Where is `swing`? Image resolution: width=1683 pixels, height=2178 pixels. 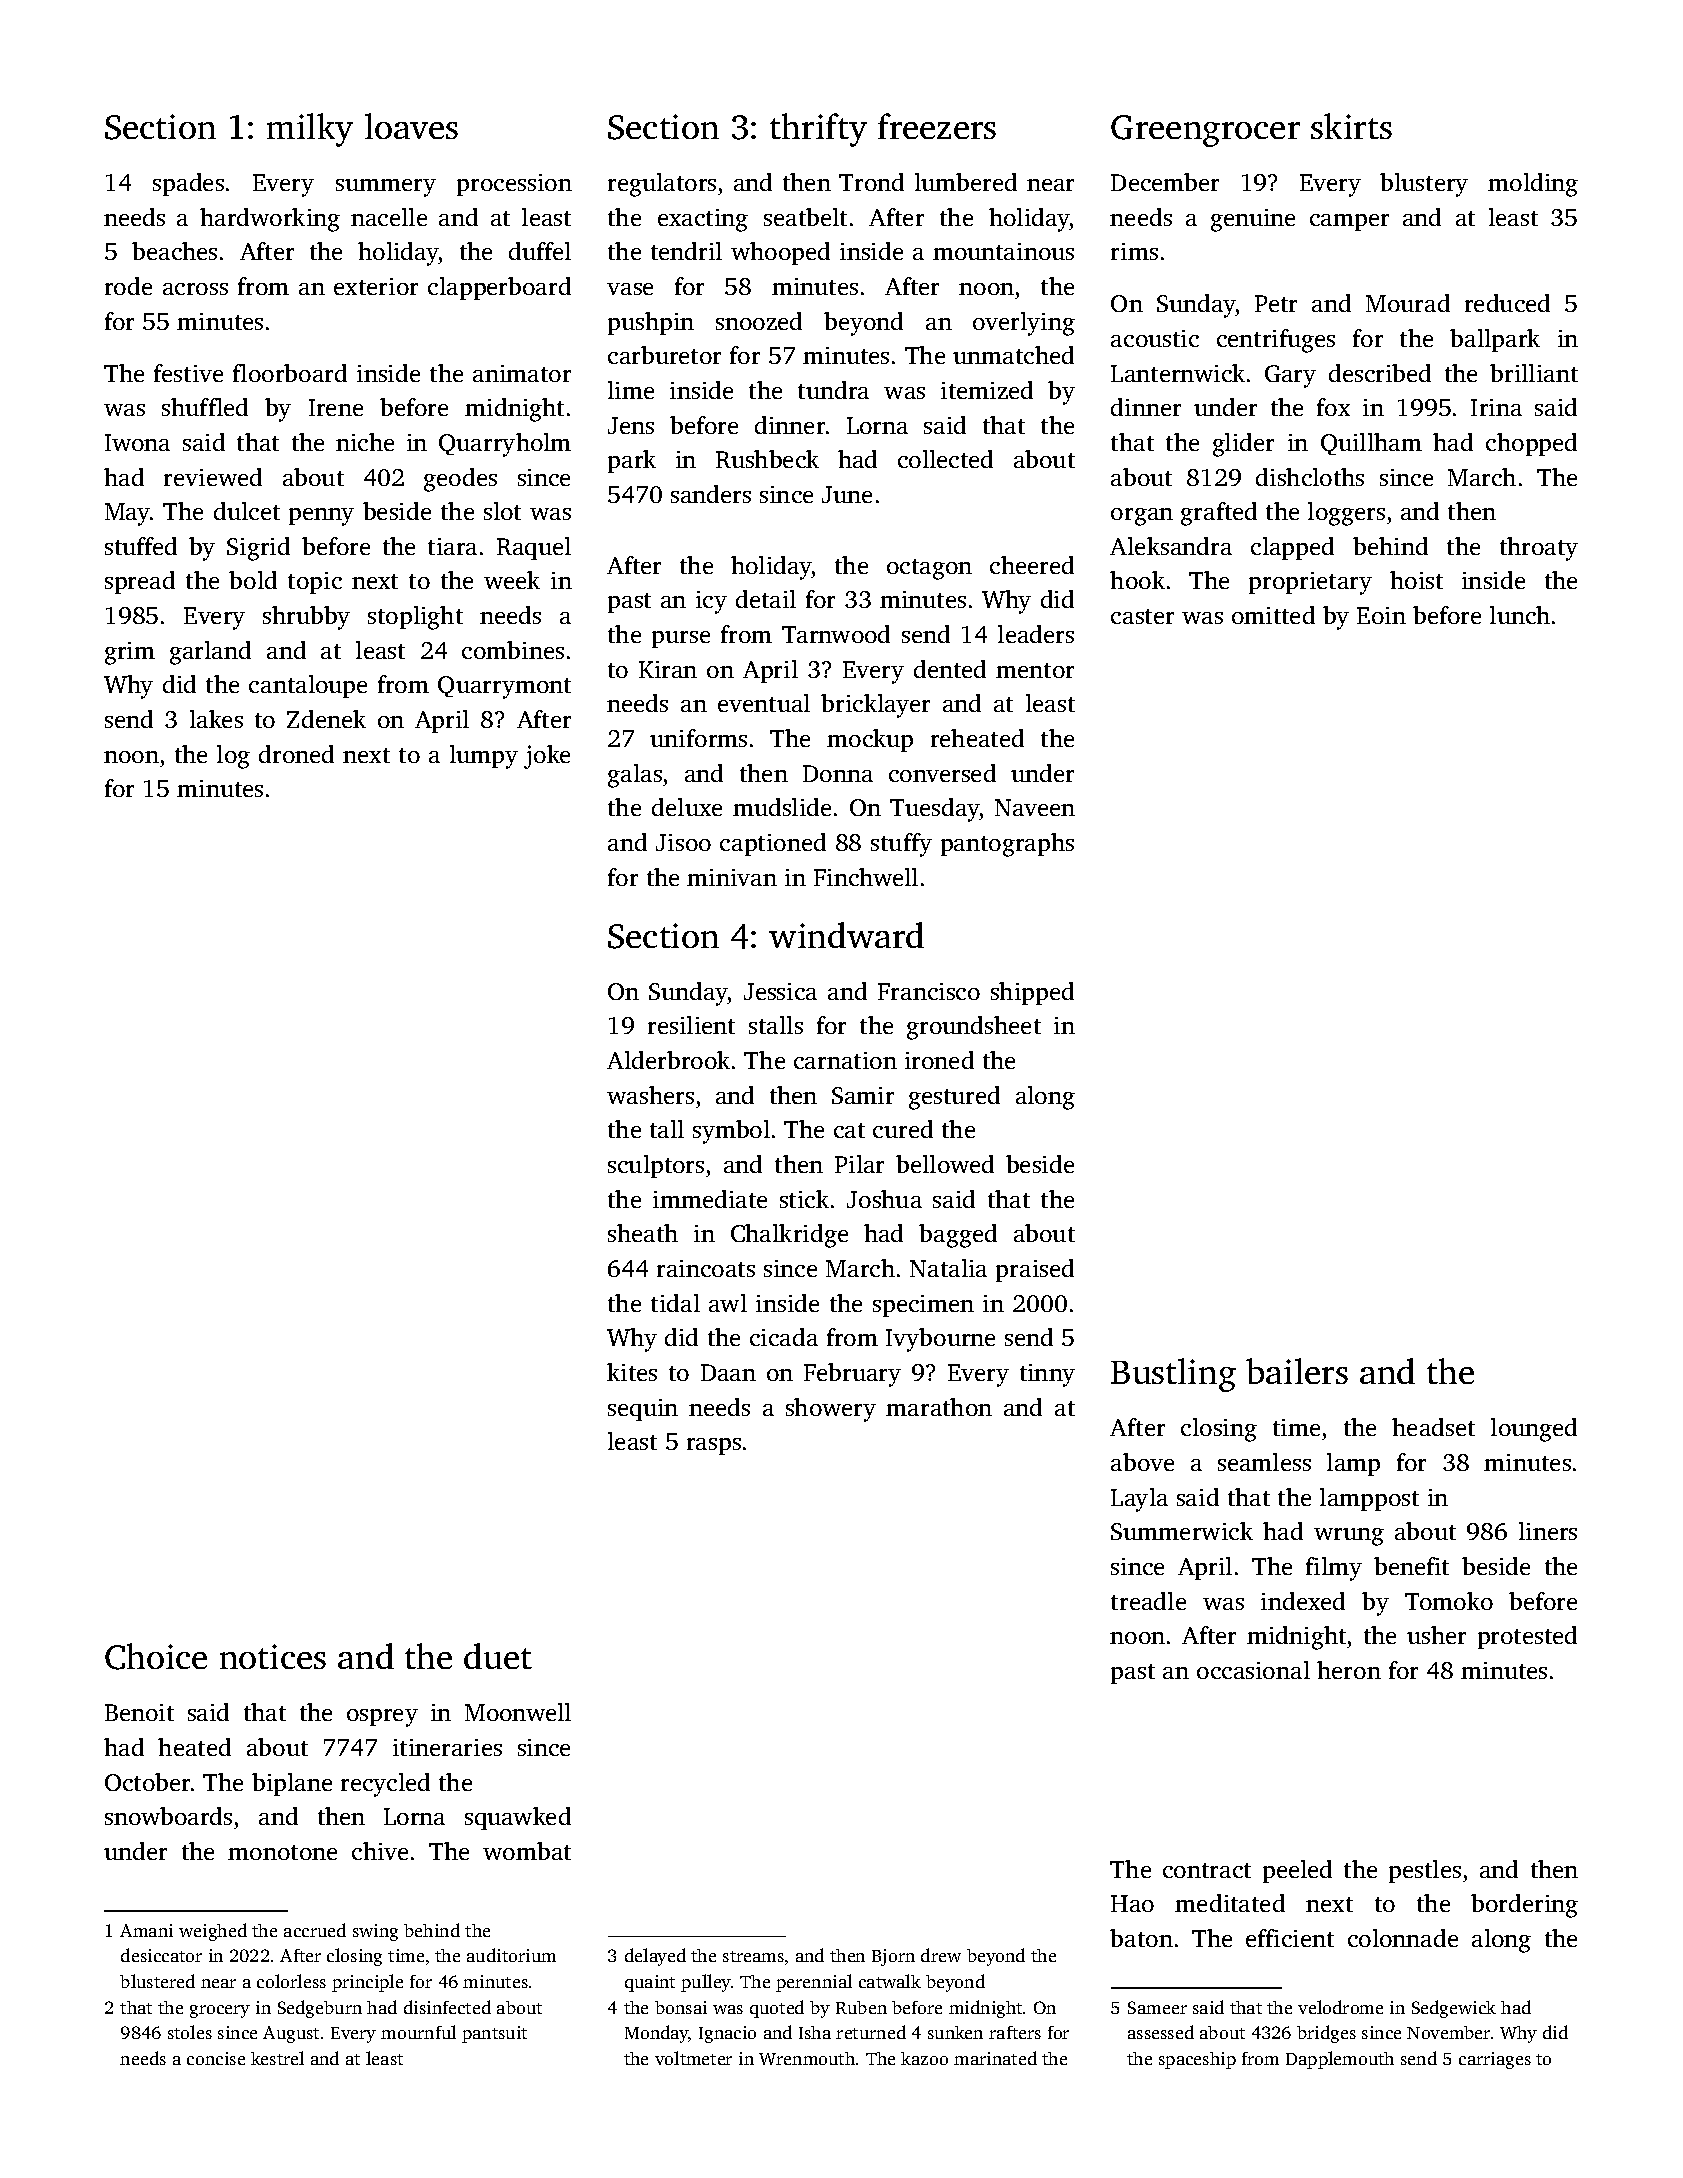
swing is located at coordinates (375, 1932).
